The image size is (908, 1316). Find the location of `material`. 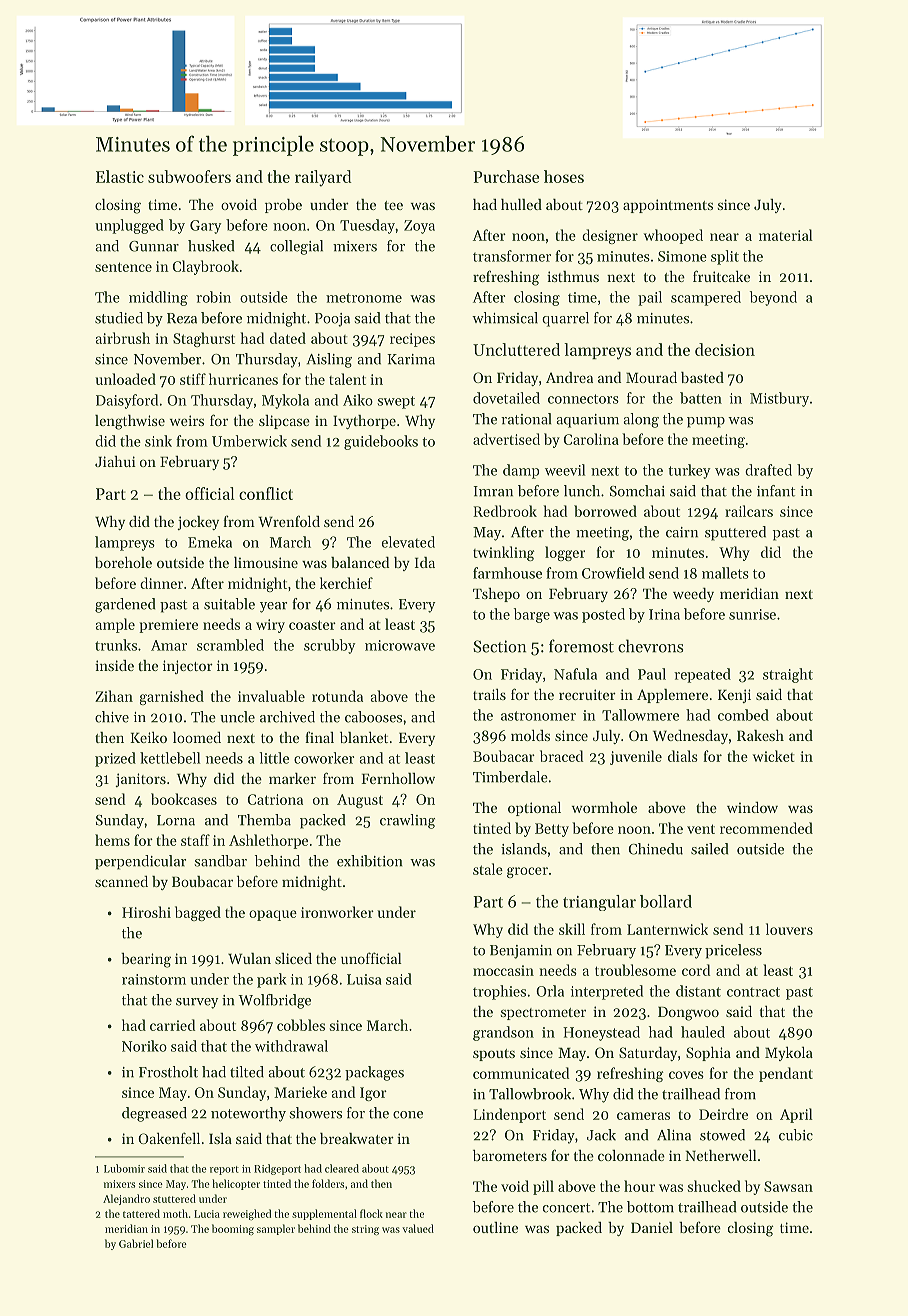

material is located at coordinates (786, 235).
